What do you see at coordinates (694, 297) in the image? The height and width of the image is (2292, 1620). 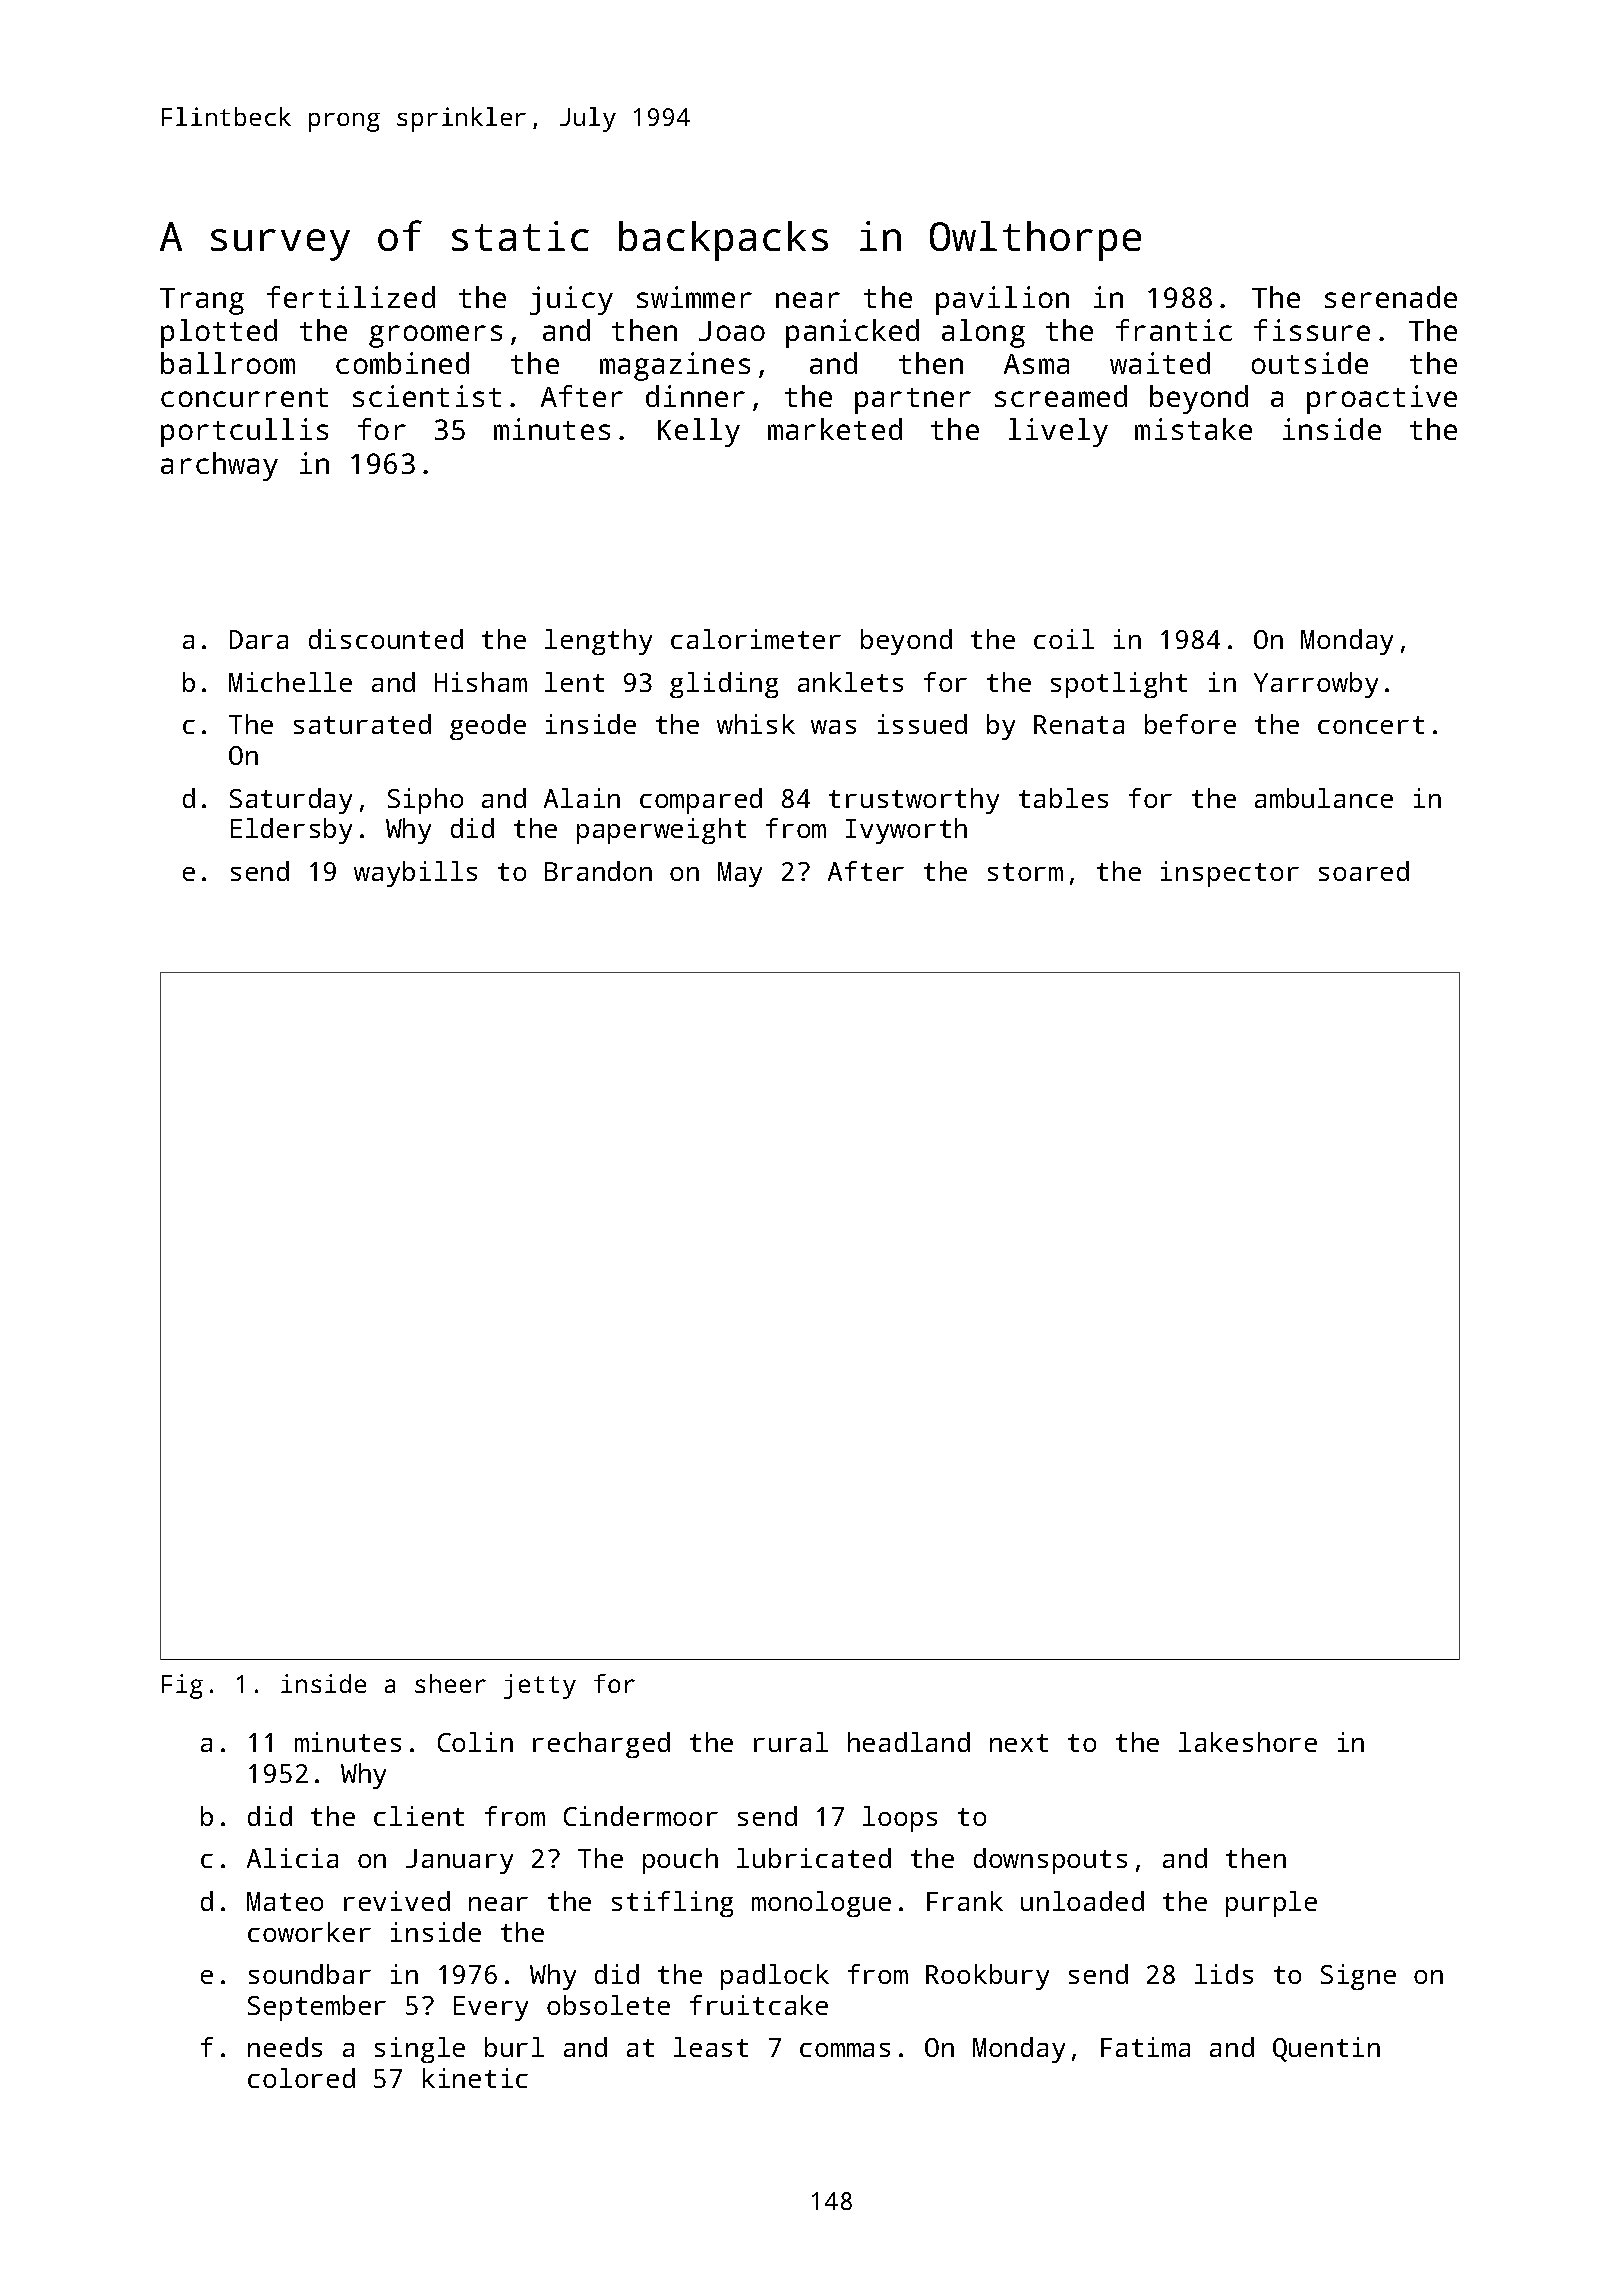 I see `swimmer` at bounding box center [694, 297].
